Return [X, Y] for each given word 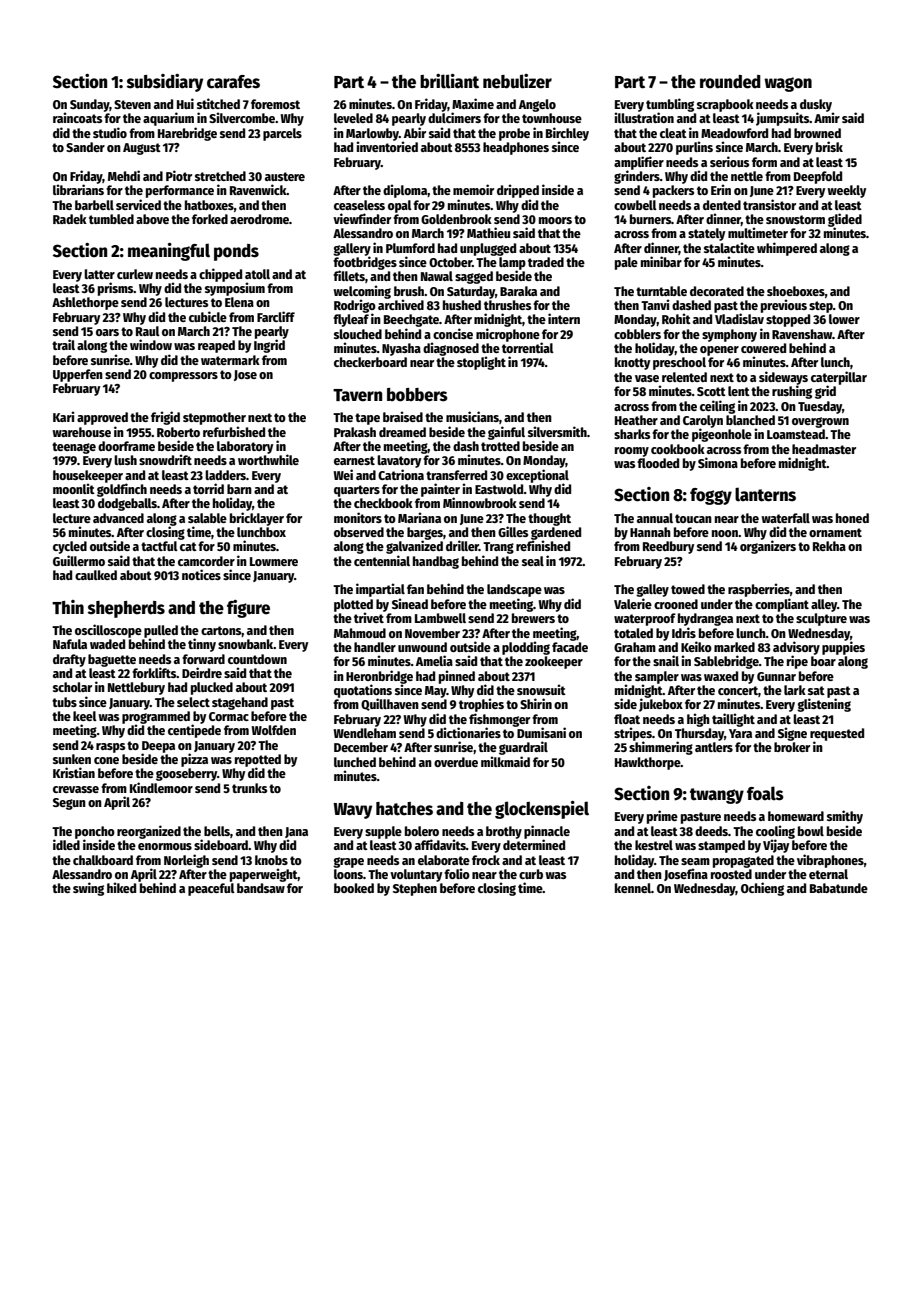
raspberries [759, 590]
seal [533, 561]
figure [248, 609]
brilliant [449, 81]
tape [367, 419]
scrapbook [725, 105]
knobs [271, 860]
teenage [74, 448]
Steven [132, 104]
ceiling [717, 407]
